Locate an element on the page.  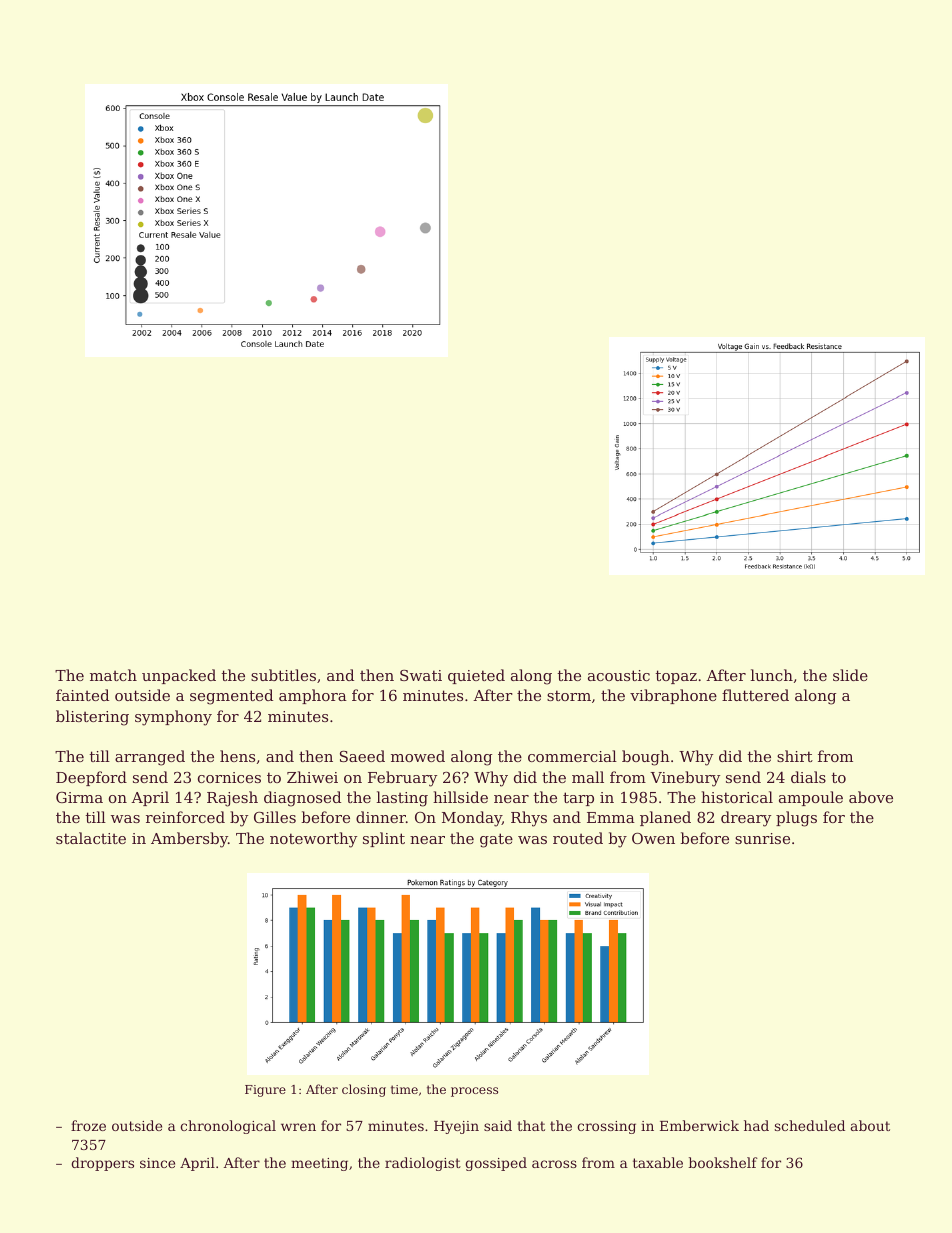
froze is located at coordinates (88, 1125).
